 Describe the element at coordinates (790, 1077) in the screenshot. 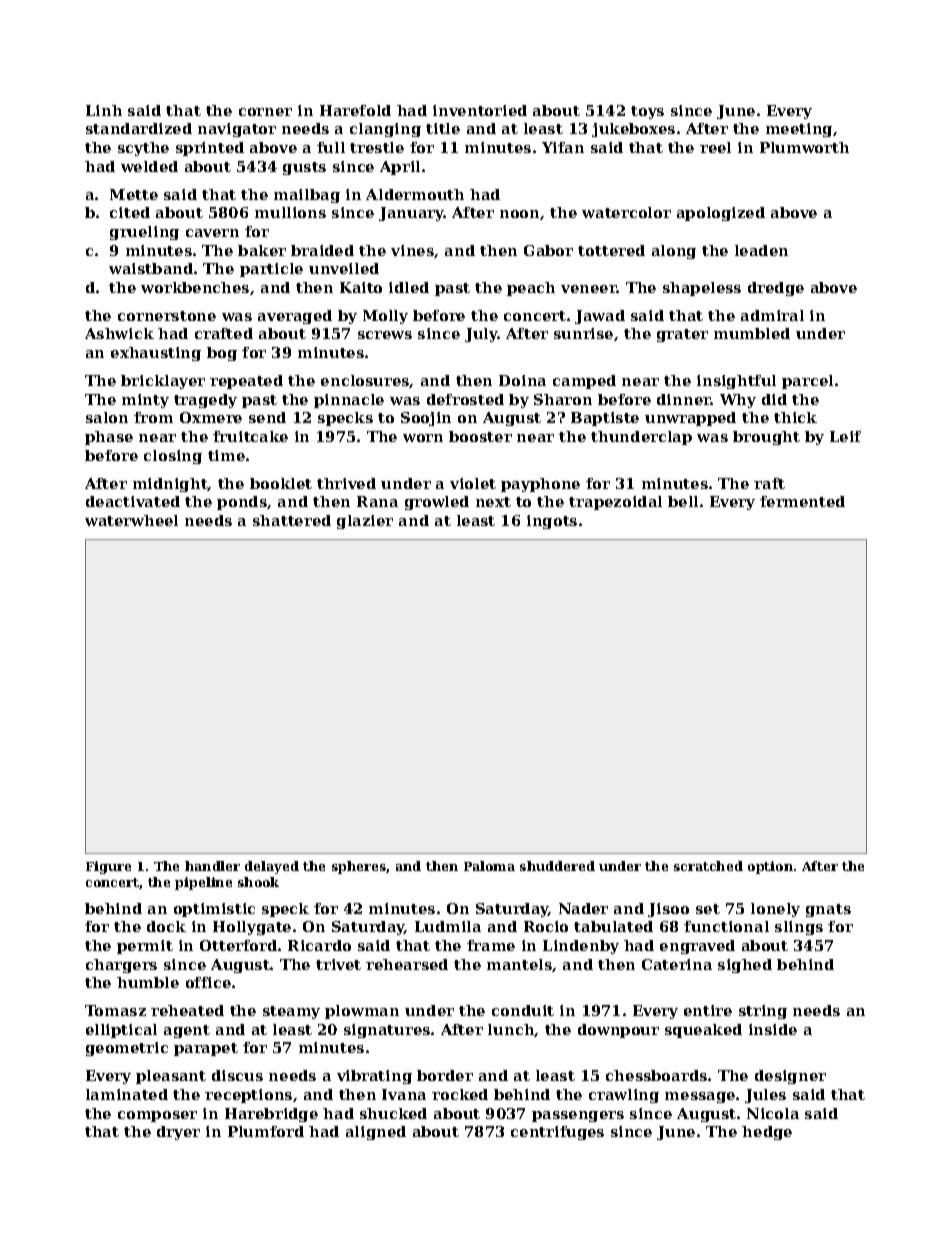

I see `designer` at that location.
